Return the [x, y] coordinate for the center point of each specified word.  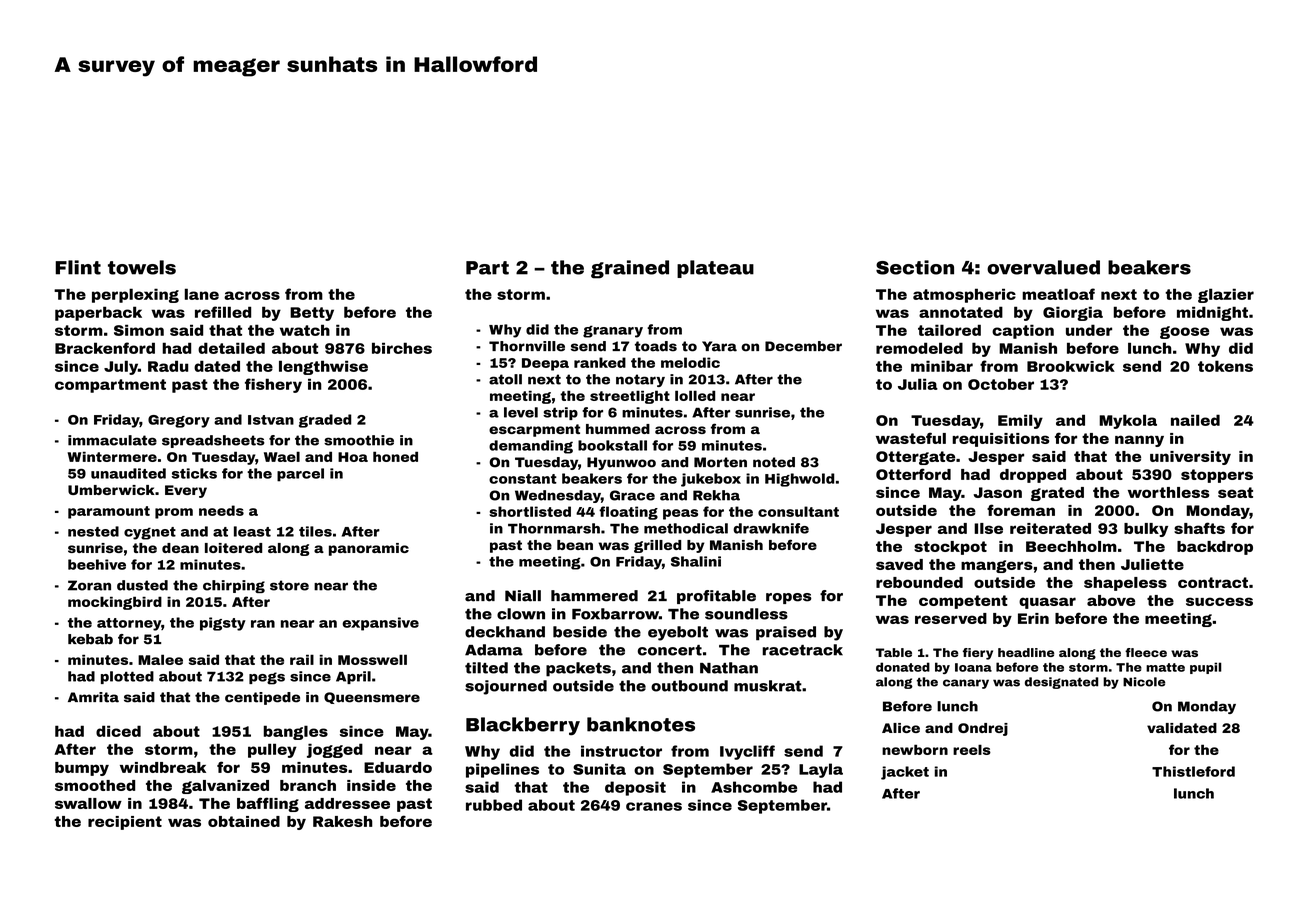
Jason [998, 492]
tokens [1225, 366]
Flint [78, 267]
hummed [618, 429]
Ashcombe [754, 787]
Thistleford [1193, 771]
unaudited [128, 473]
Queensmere [372, 698]
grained [630, 269]
